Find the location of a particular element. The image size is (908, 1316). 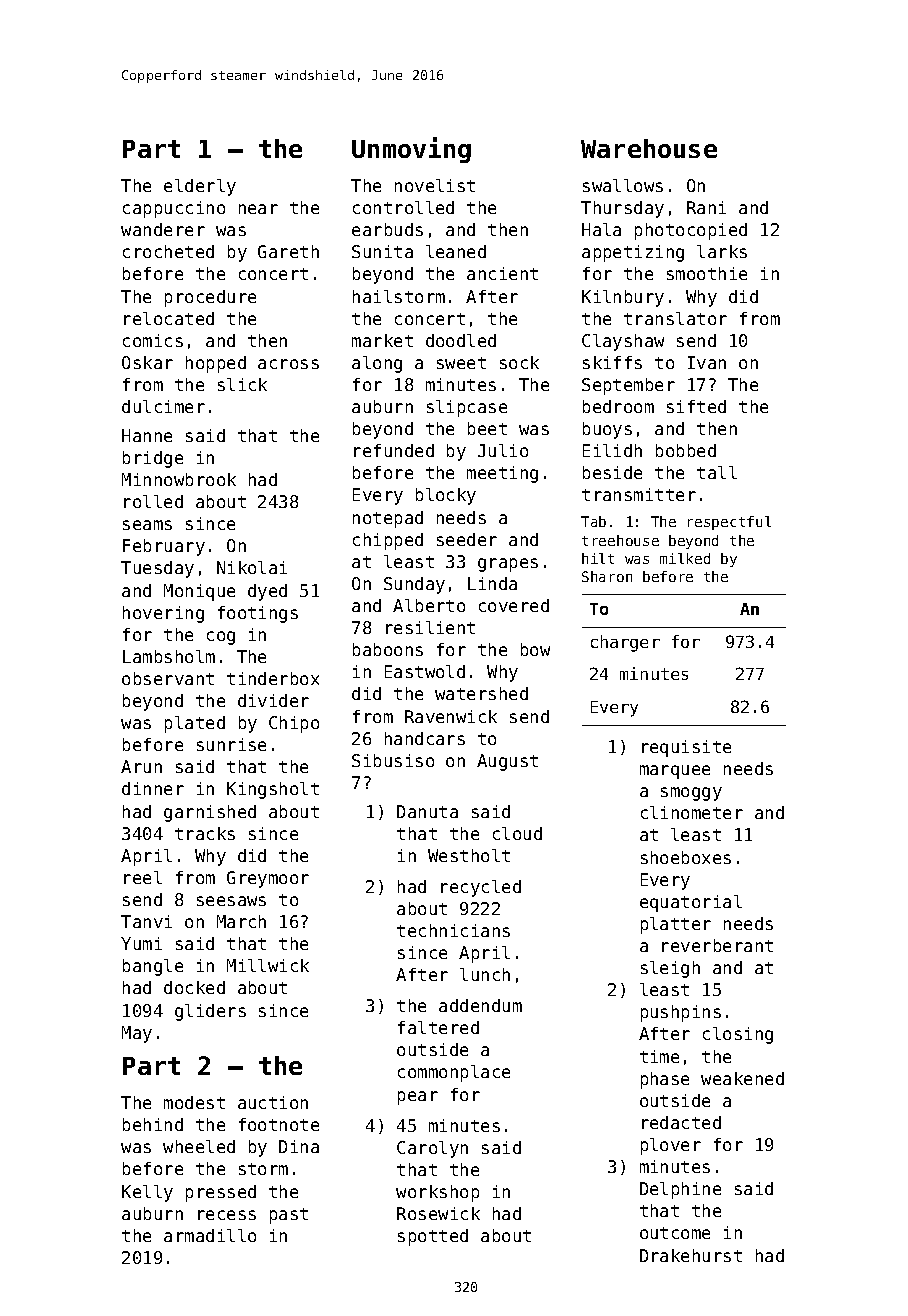

observant is located at coordinates (168, 678).
